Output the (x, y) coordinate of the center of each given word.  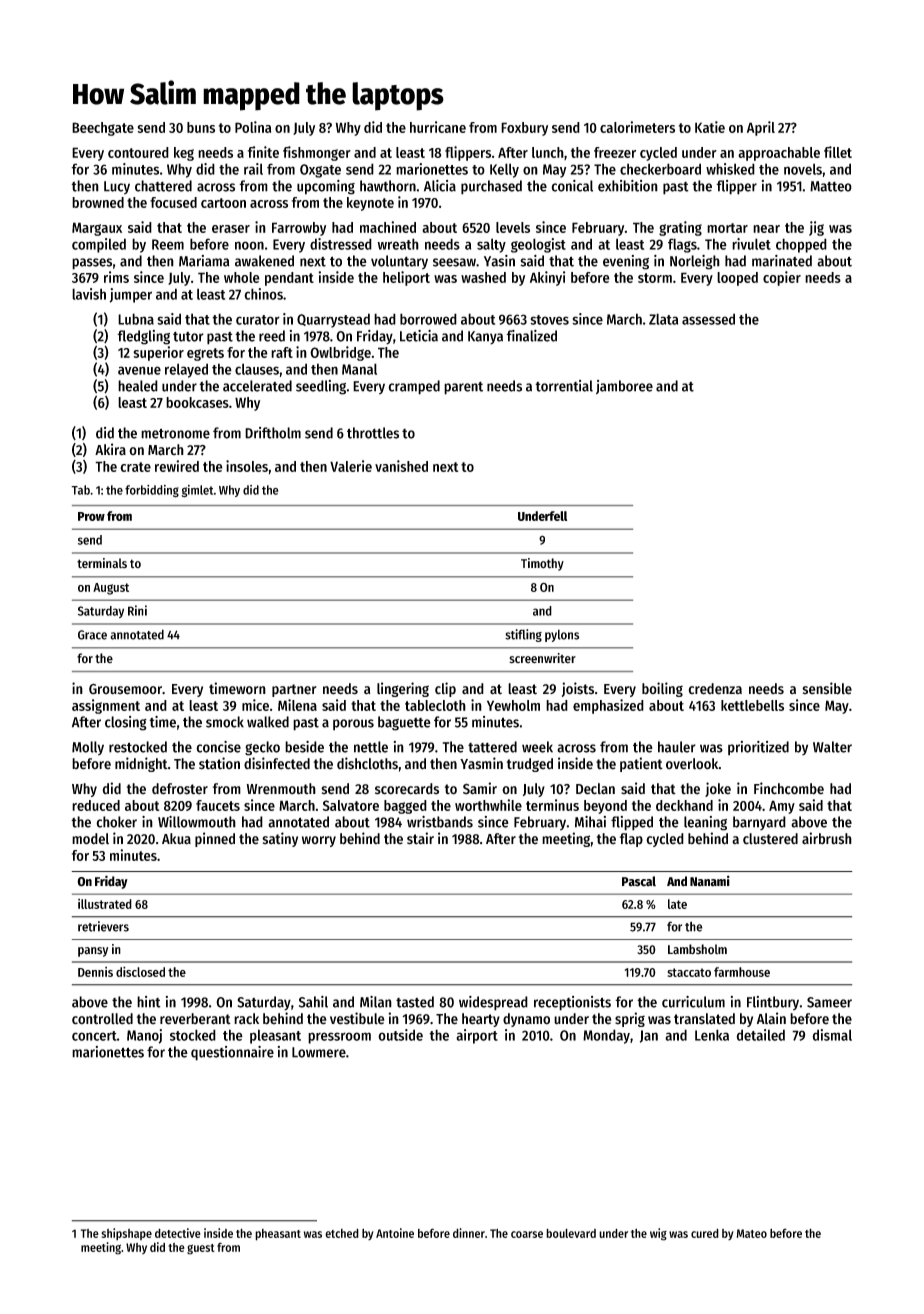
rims (116, 277)
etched (342, 1233)
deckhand (684, 805)
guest (201, 1249)
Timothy (542, 564)
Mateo (751, 1233)
